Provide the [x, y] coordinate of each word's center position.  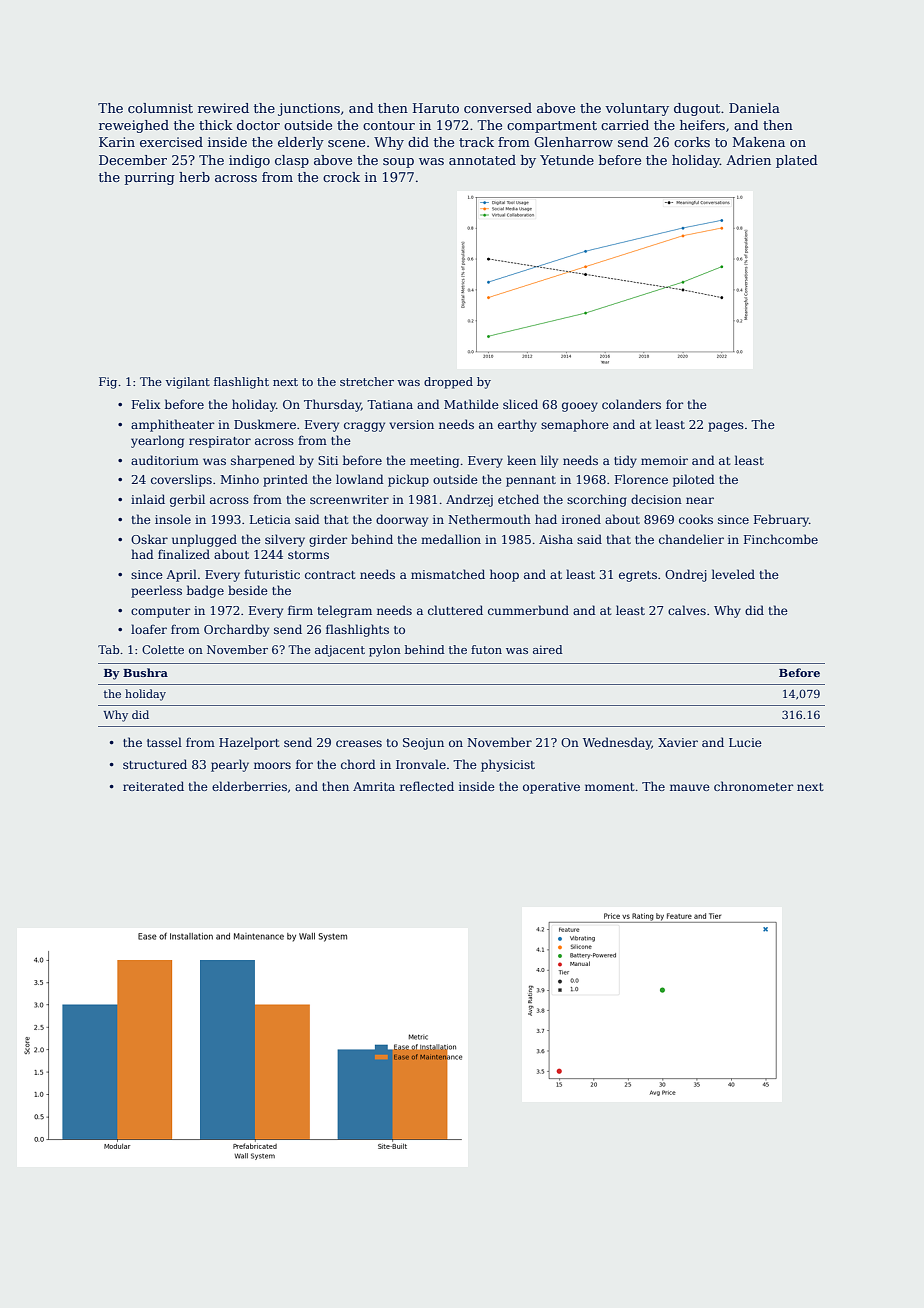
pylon [385, 651]
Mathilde [471, 404]
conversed [498, 108]
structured [155, 764]
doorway [402, 520]
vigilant [188, 383]
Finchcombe [781, 539]
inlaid [148, 499]
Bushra [145, 672]
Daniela [754, 108]
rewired [223, 108]
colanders [631, 404]
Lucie [745, 742]
